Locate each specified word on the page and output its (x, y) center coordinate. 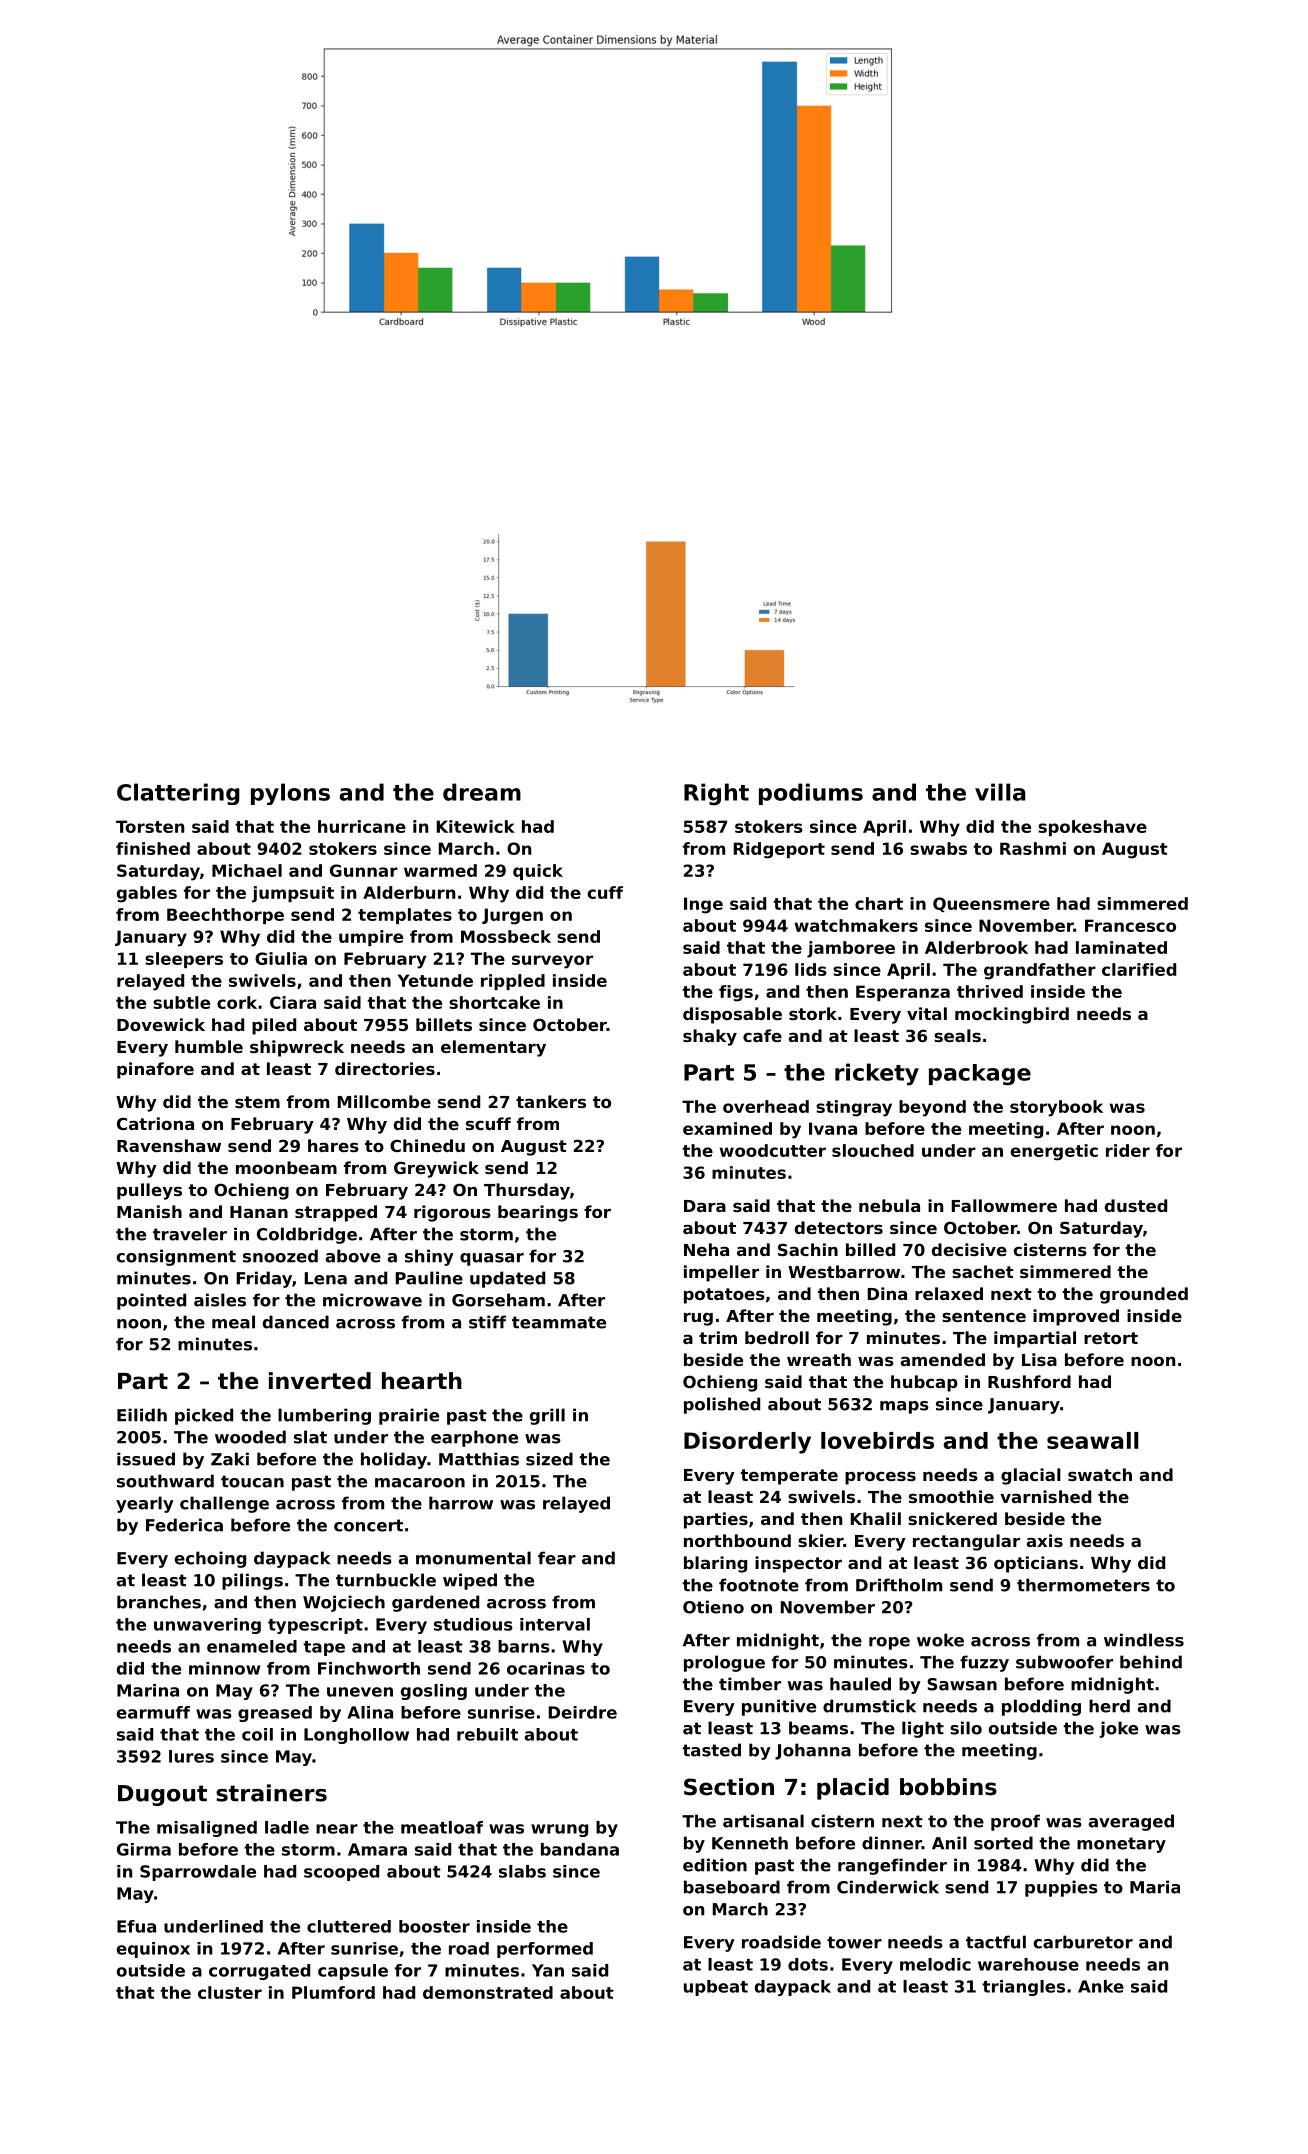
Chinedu (427, 1145)
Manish (149, 1211)
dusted (1136, 1205)
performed (545, 1950)
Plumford (333, 1992)
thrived (990, 991)
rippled (513, 982)
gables (147, 894)
